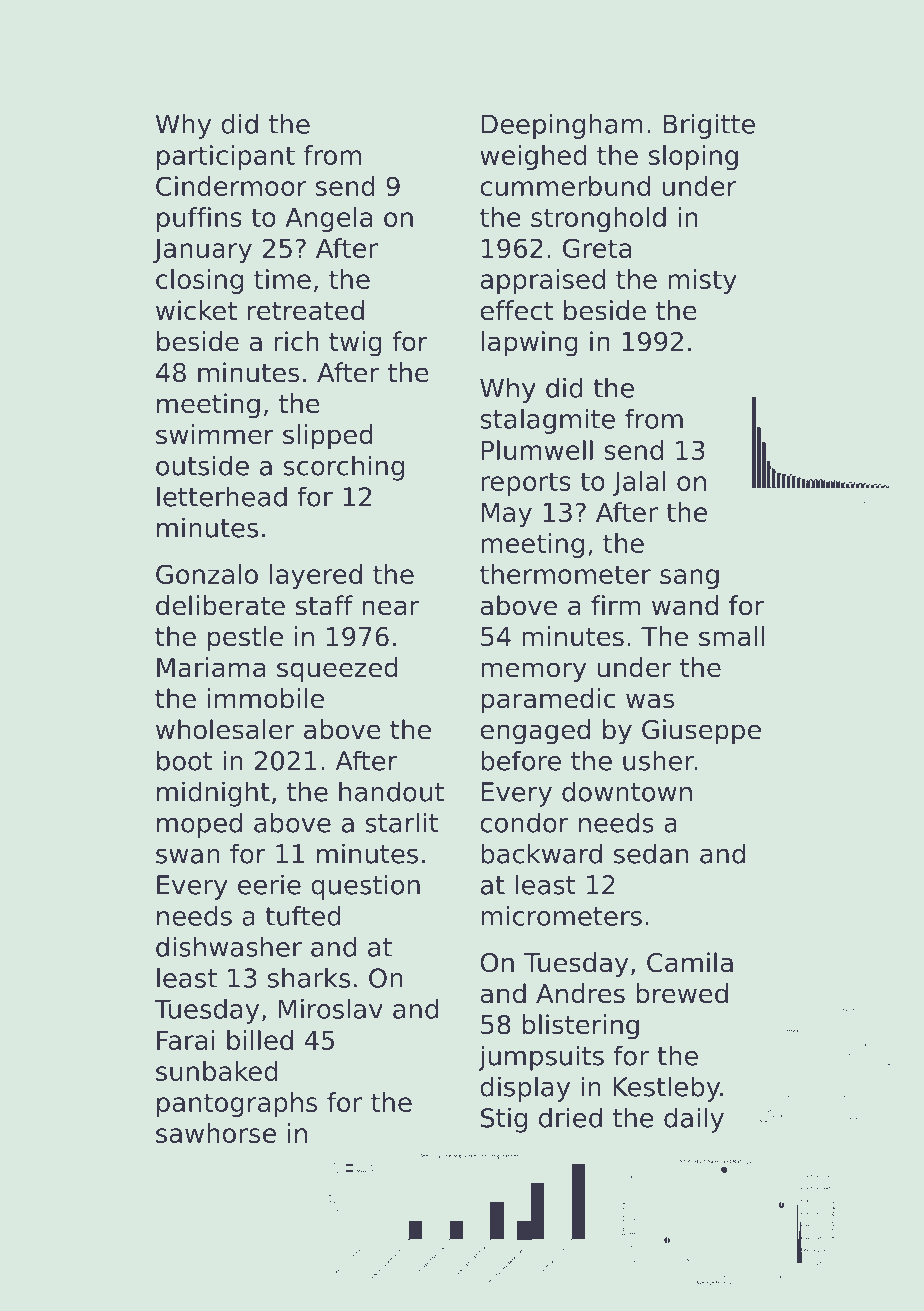 This screenshot has height=1311, width=924. Describe the element at coordinates (390, 608) in the screenshot. I see `near` at that location.
